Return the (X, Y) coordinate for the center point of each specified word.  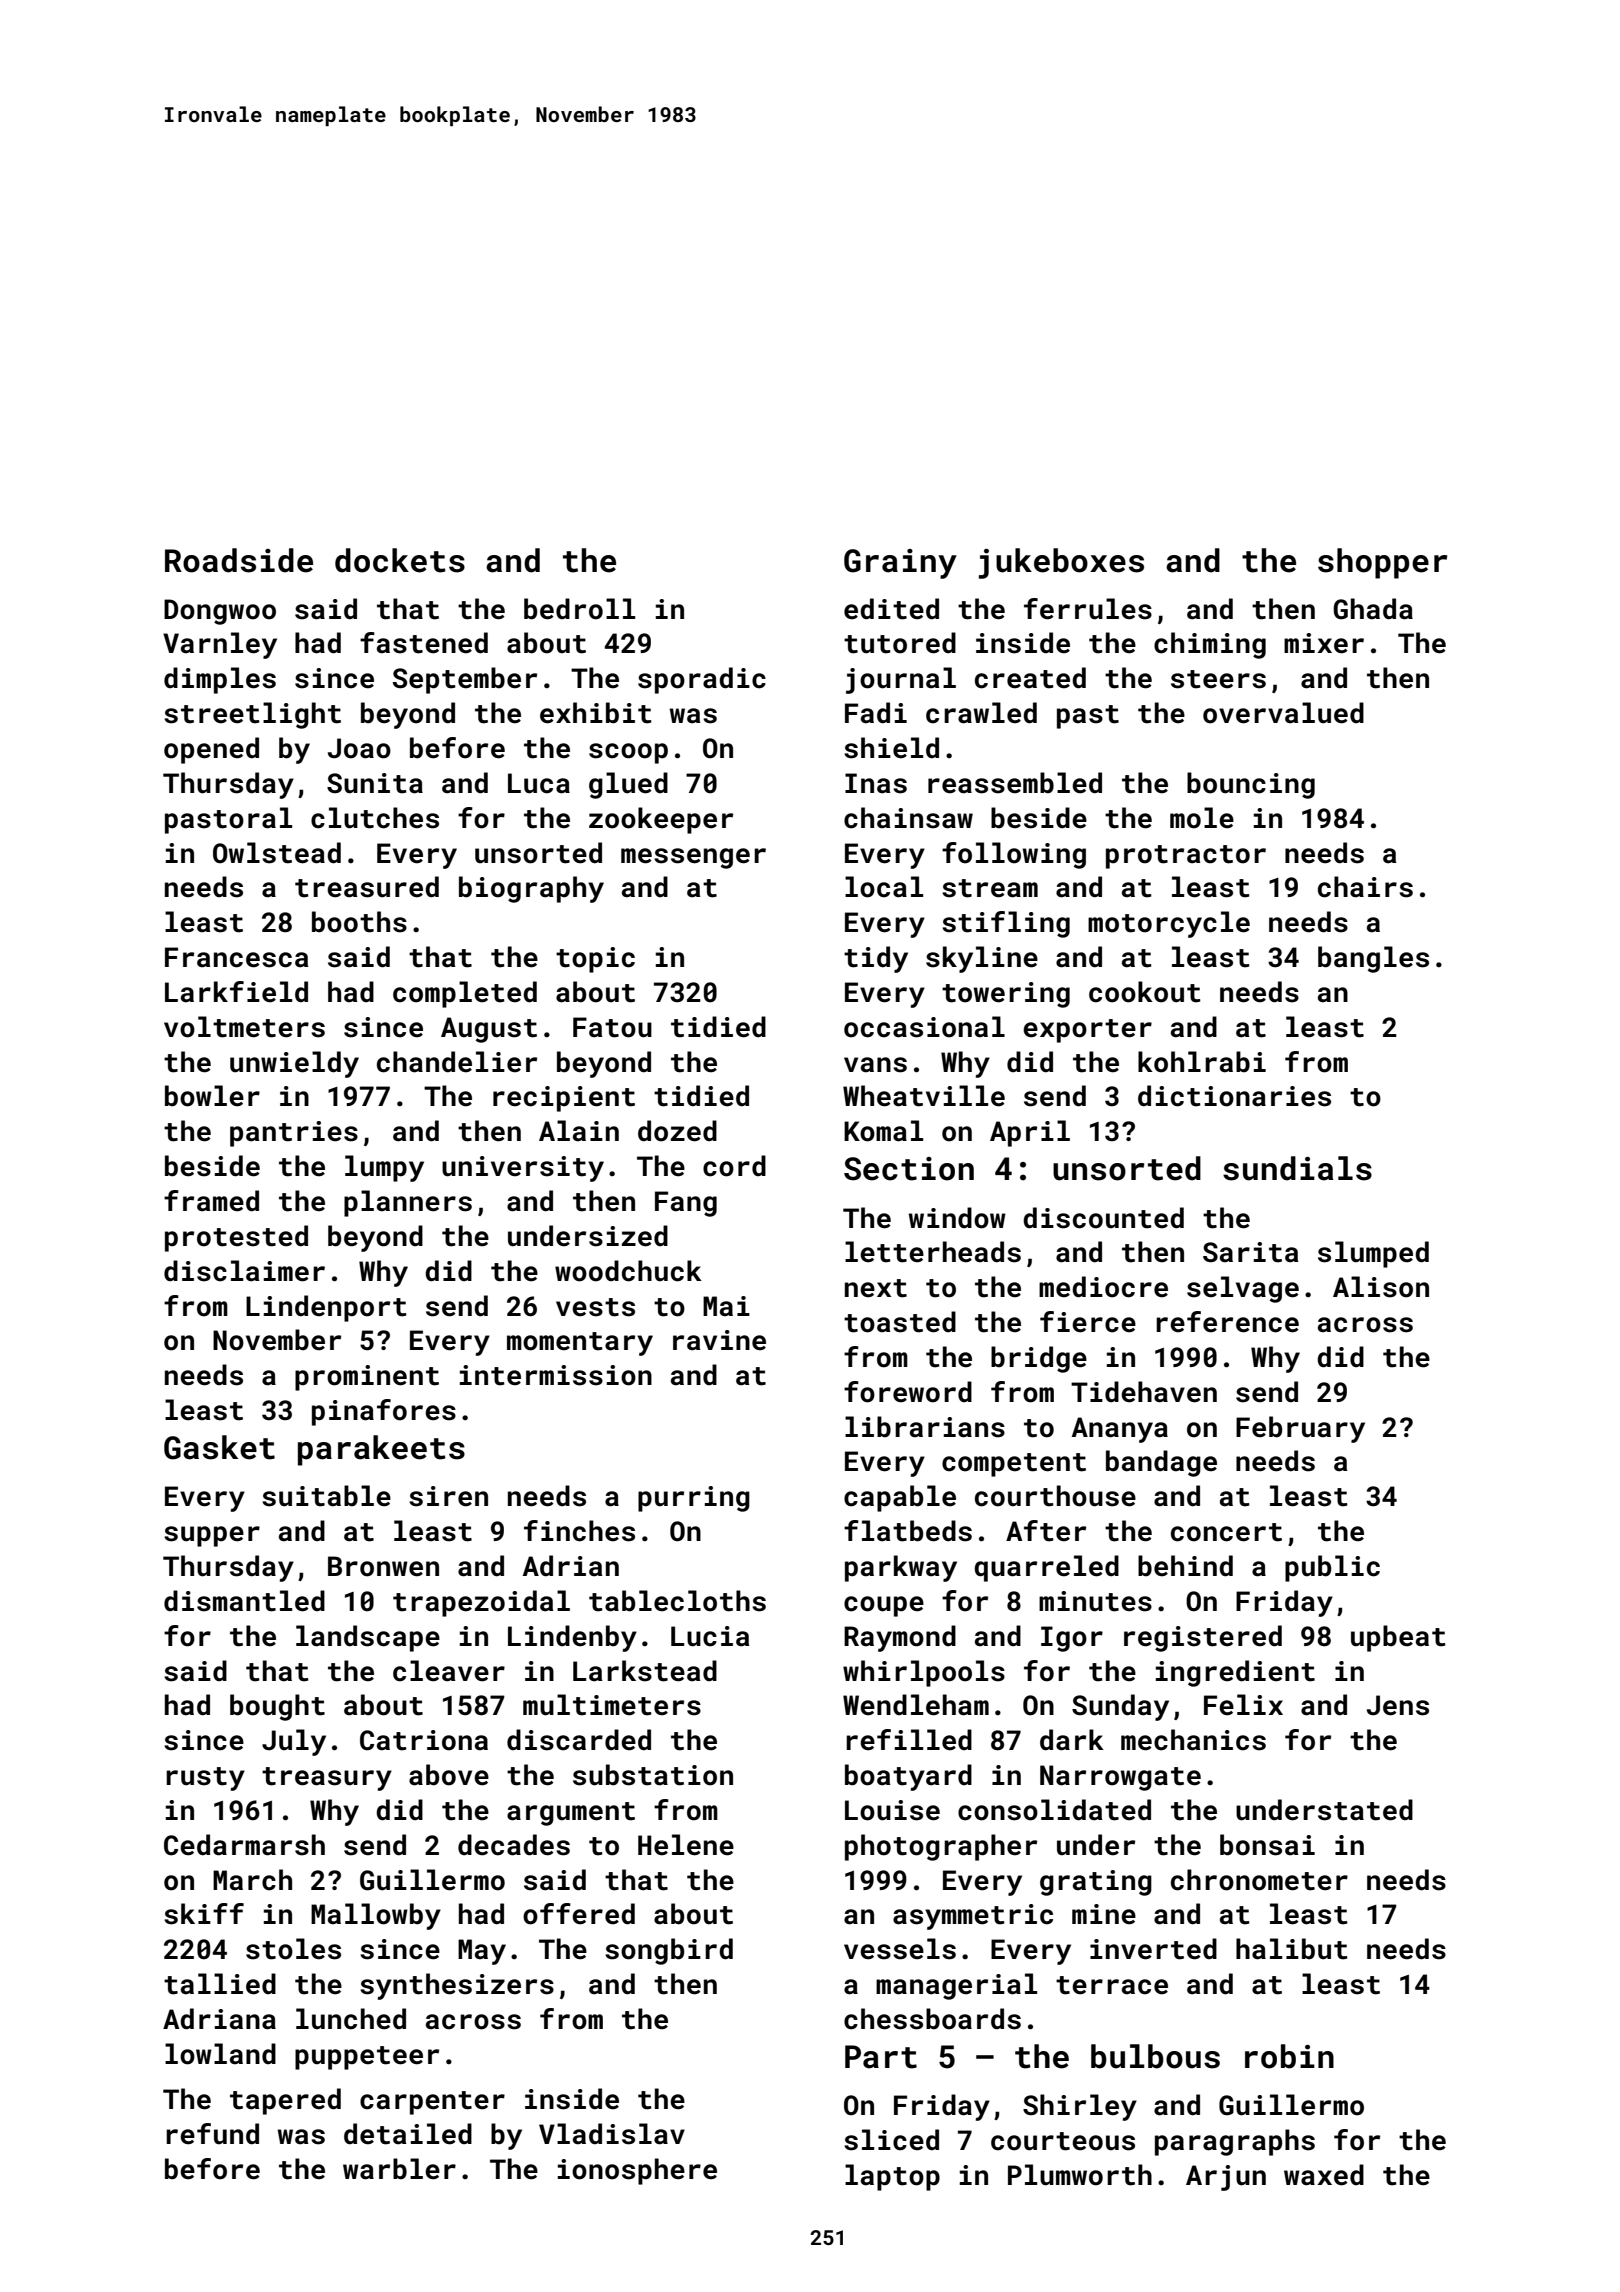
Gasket (219, 1447)
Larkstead (645, 1671)
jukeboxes (1061, 563)
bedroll (579, 609)
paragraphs (1235, 2142)
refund (212, 2134)
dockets (400, 560)
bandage (1161, 1463)
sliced (891, 2140)
